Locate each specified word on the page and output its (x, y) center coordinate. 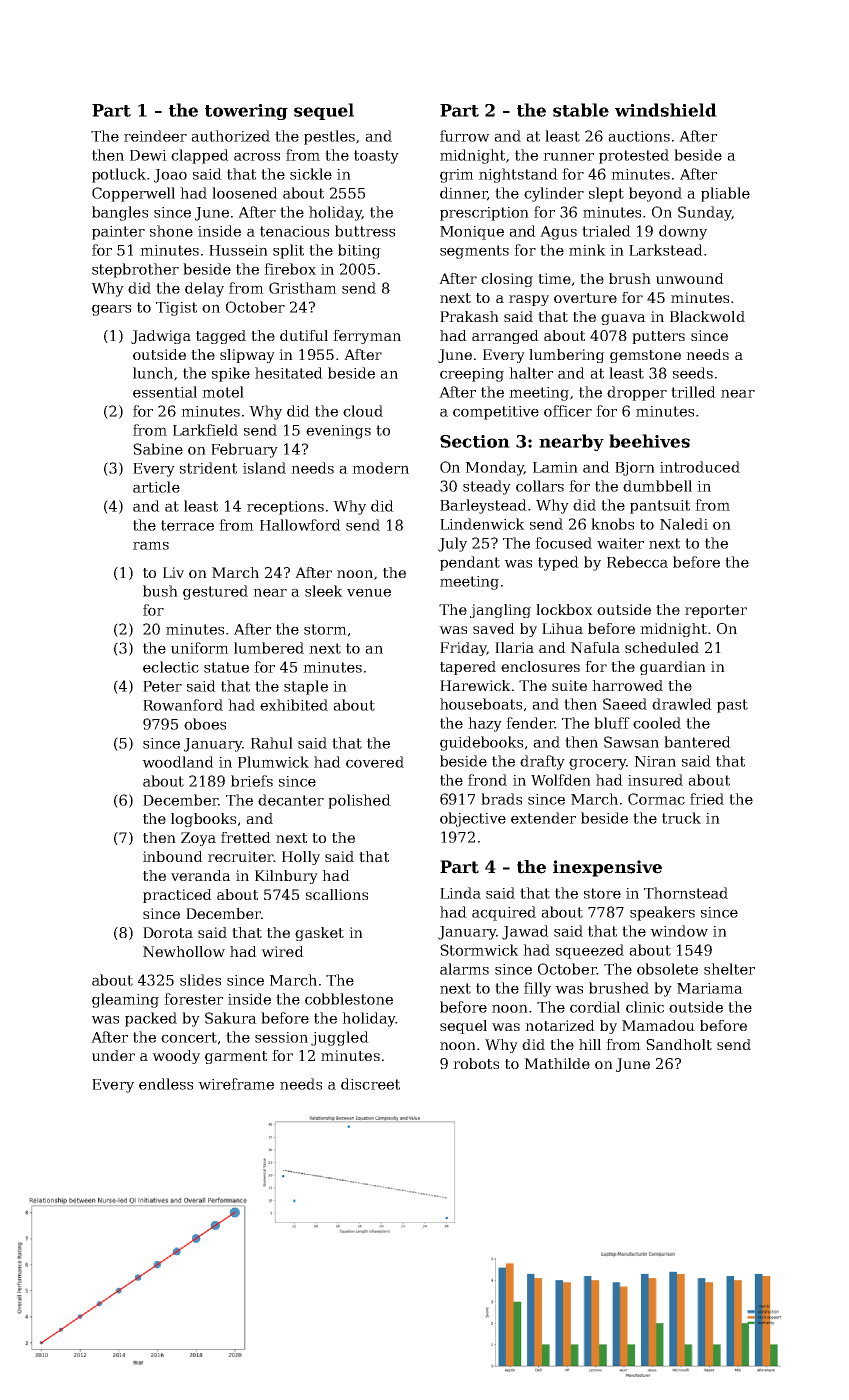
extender (543, 818)
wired (282, 951)
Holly (301, 858)
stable (581, 110)
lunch (153, 373)
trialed (606, 231)
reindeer (155, 136)
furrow (465, 136)
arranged (505, 337)
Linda (460, 893)
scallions (337, 894)
